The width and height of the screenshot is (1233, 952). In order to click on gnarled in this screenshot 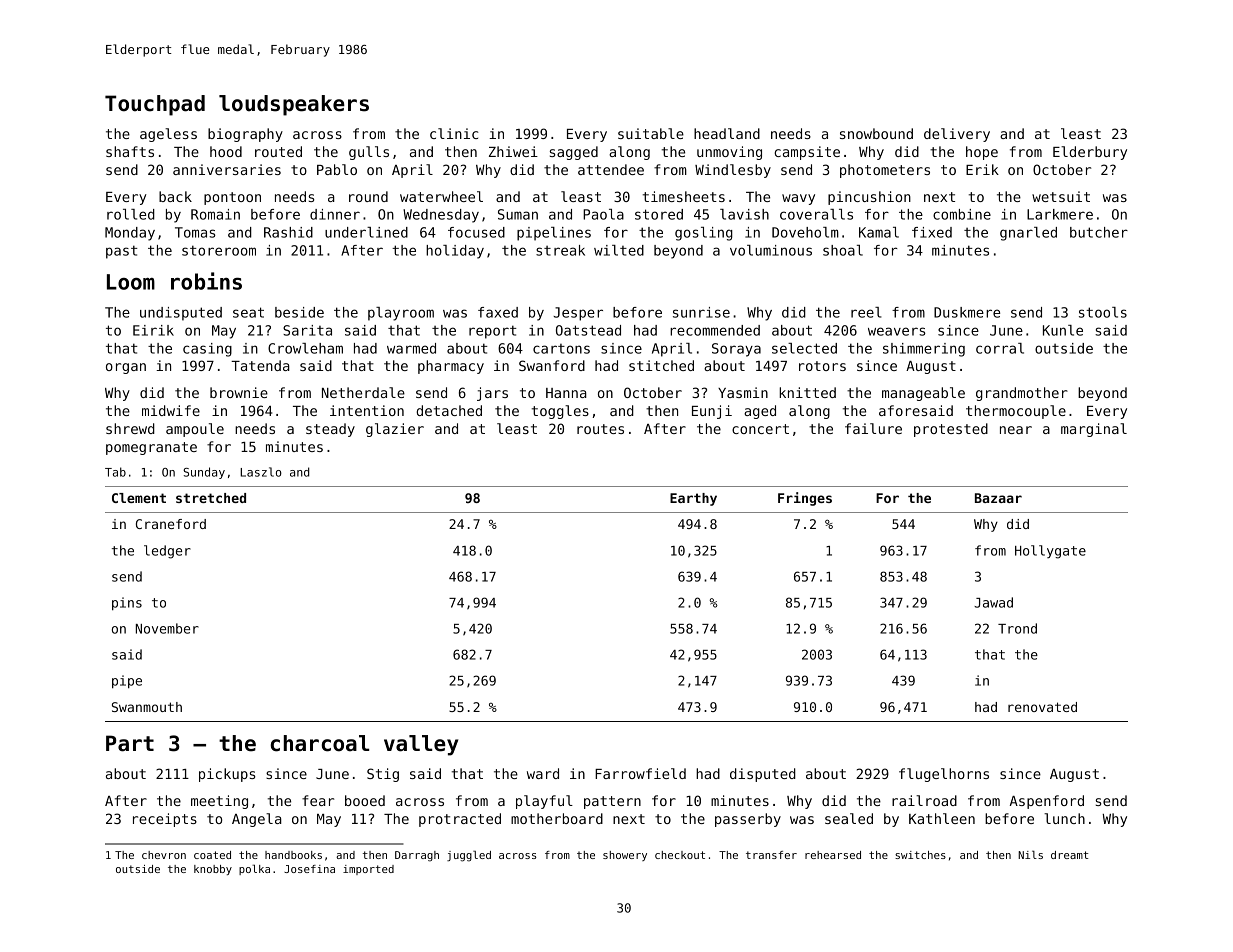, I will do `click(1028, 234)`.
